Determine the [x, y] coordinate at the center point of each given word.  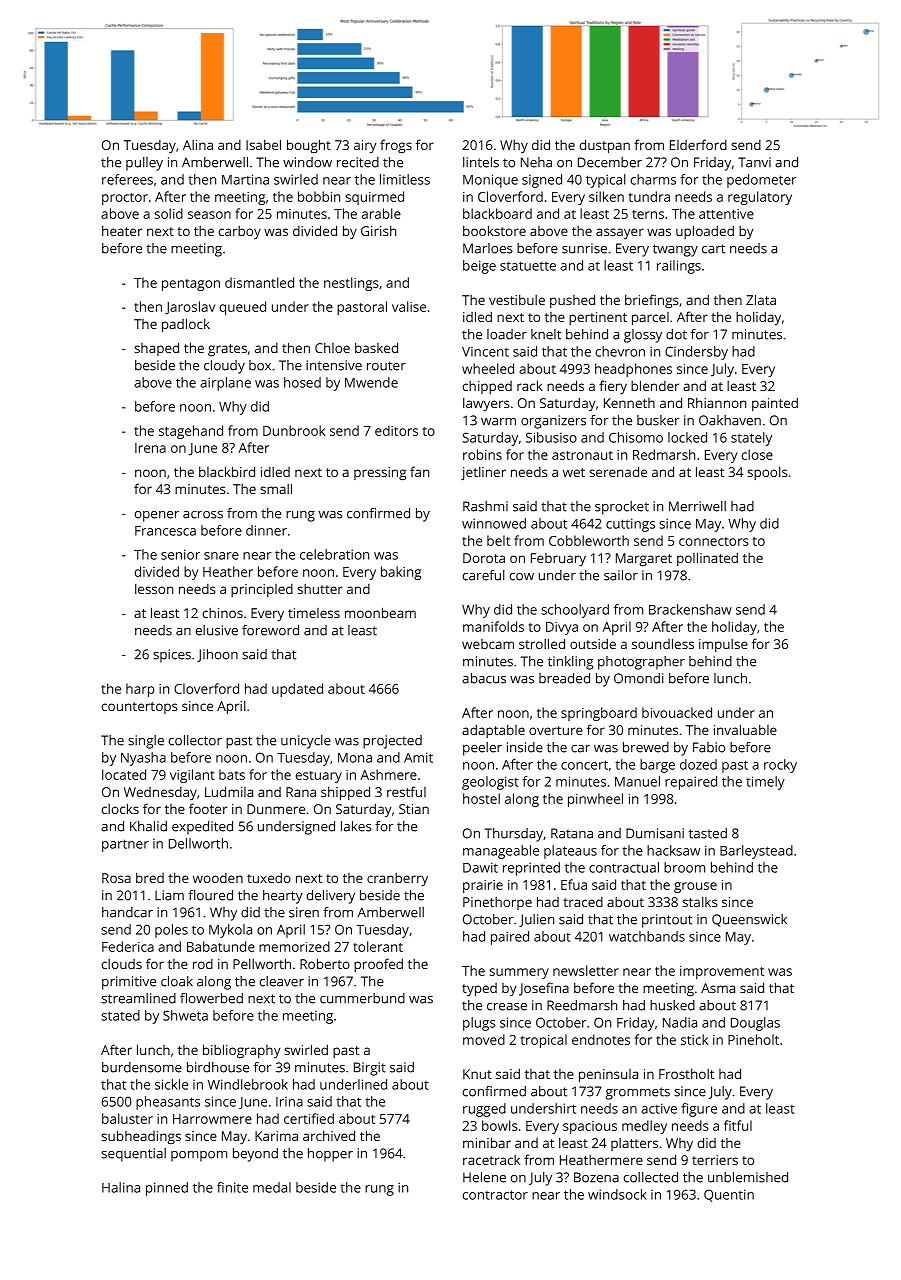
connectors [714, 541]
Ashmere [388, 774]
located [124, 774]
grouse [695, 887]
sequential [133, 1155]
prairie [483, 886]
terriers [715, 1160]
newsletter [586, 970]
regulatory [760, 198]
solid [168, 213]
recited [358, 162]
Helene [484, 1177]
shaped [156, 349]
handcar [127, 912]
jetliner [483, 473]
